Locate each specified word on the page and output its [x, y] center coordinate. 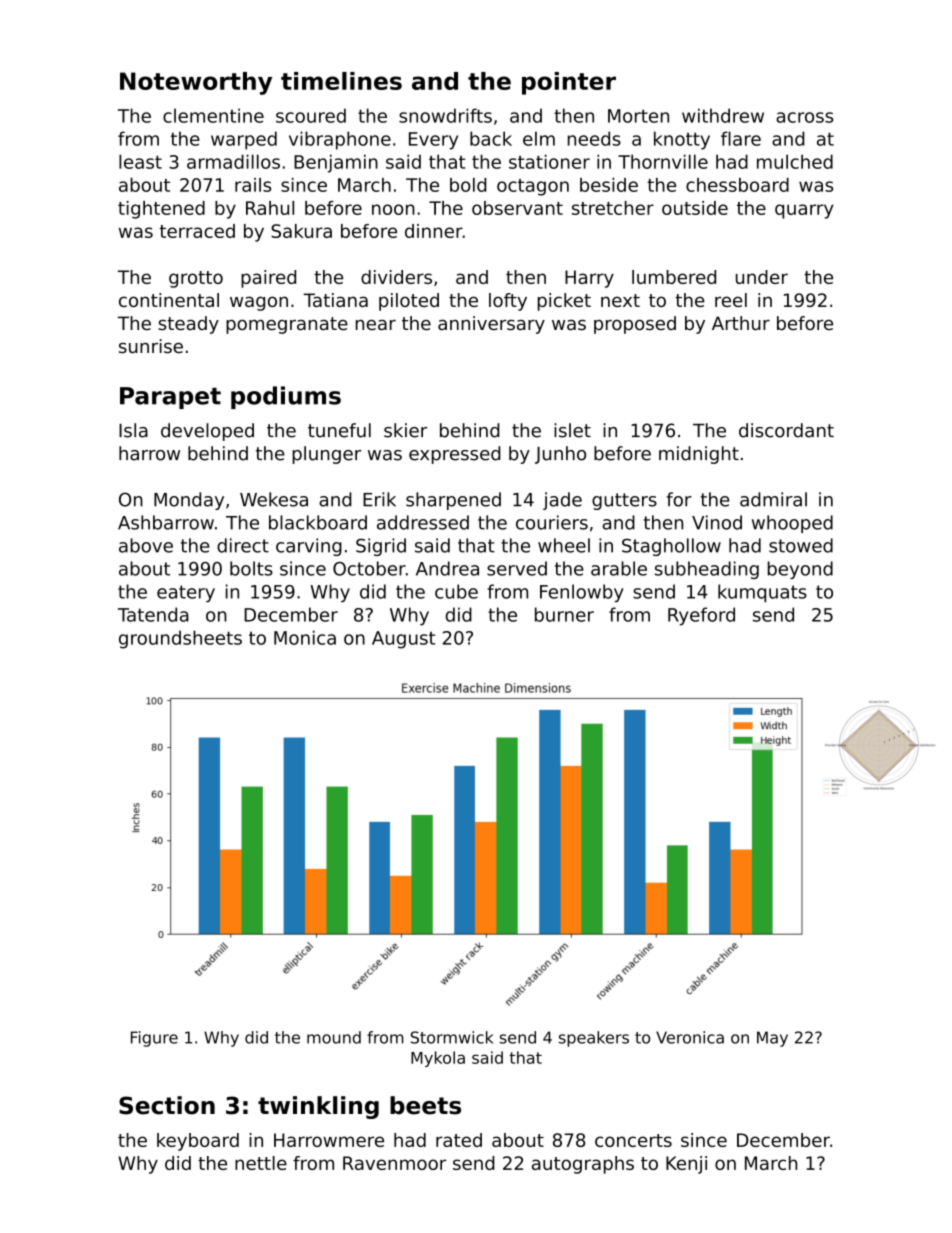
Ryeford [701, 616]
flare [741, 138]
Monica [305, 637]
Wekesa [274, 499]
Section [167, 1105]
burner [564, 614]
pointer [569, 83]
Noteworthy [196, 83]
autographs [583, 1165]
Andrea [447, 568]
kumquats [762, 593]
